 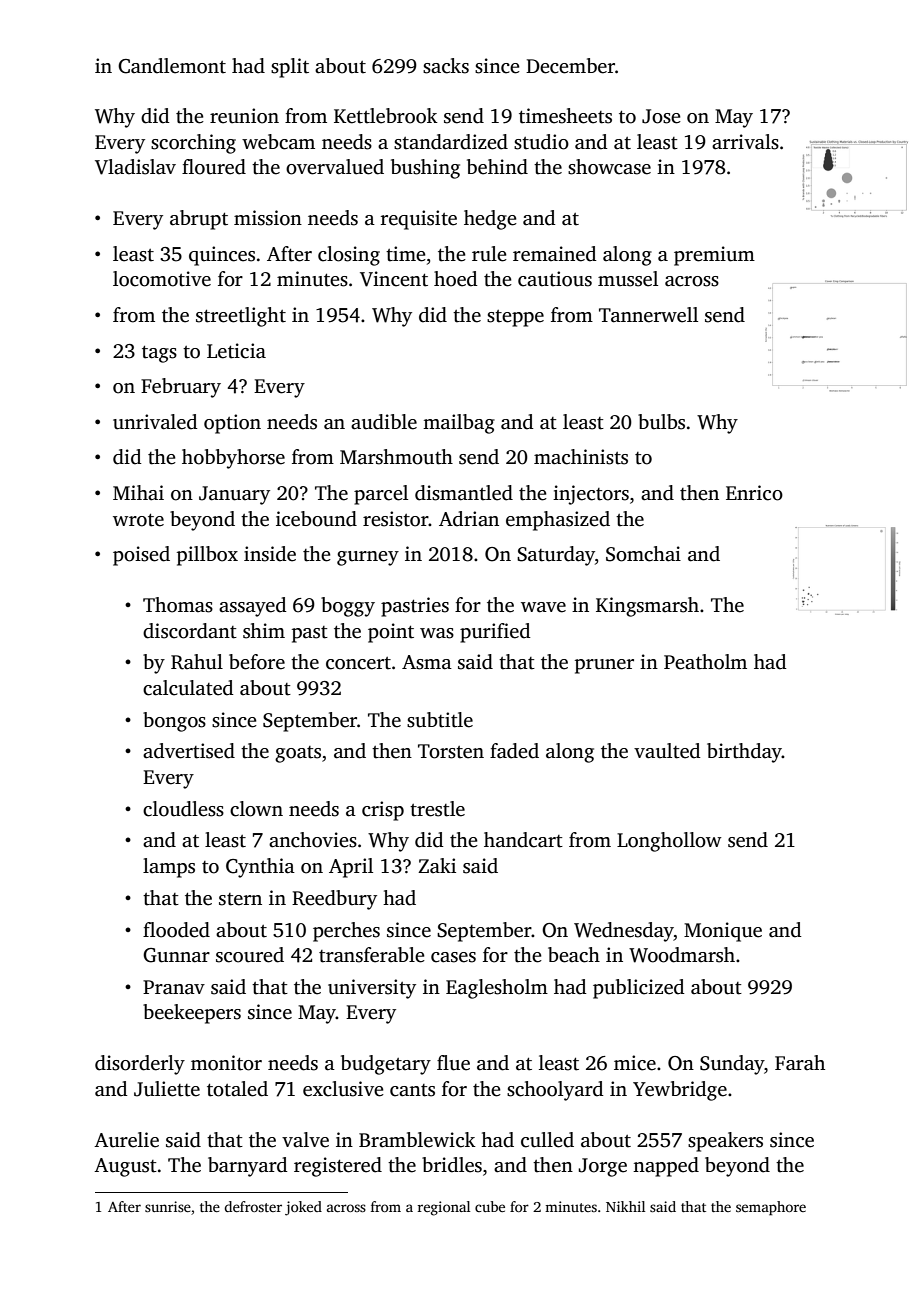 I want to click on Tannerwell, so click(x=648, y=315).
